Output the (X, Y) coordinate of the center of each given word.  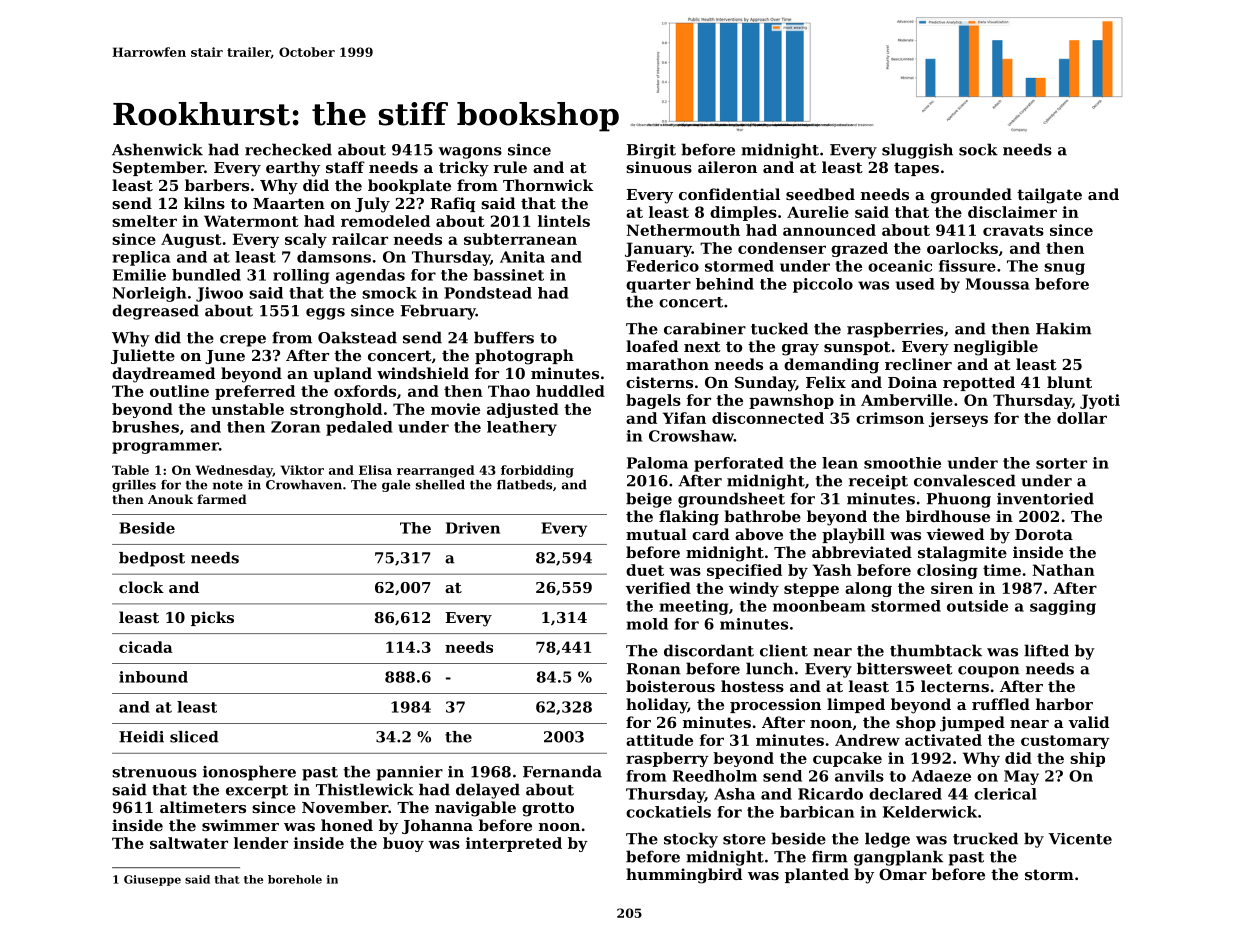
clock (141, 587)
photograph (524, 357)
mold (647, 624)
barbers (217, 185)
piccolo (823, 285)
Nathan (1064, 570)
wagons (470, 153)
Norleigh (149, 294)
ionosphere (249, 773)
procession (775, 705)
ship (1087, 759)
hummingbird (684, 876)
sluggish (917, 151)
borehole (295, 879)
